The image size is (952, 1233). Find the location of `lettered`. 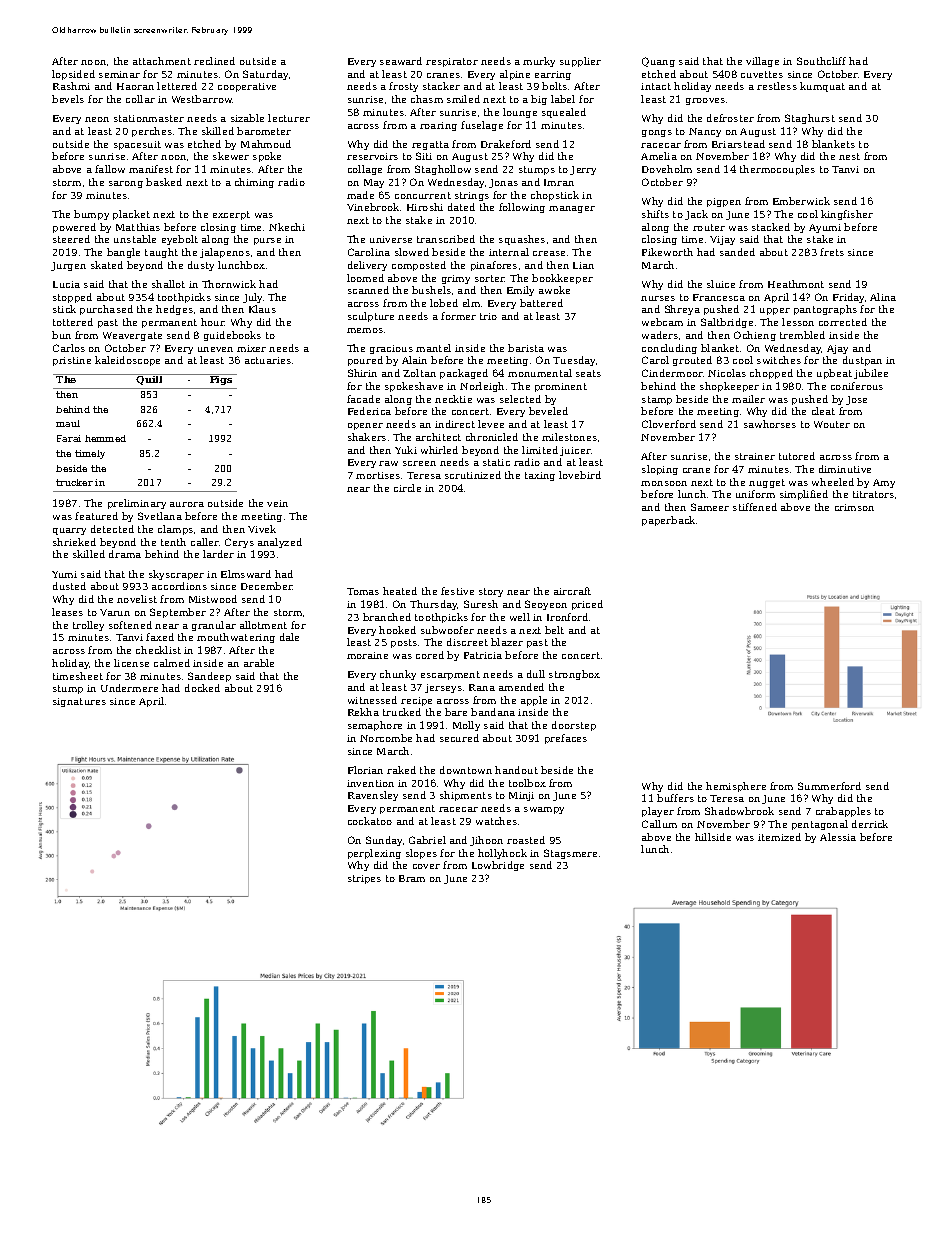

lettered is located at coordinates (177, 86).
